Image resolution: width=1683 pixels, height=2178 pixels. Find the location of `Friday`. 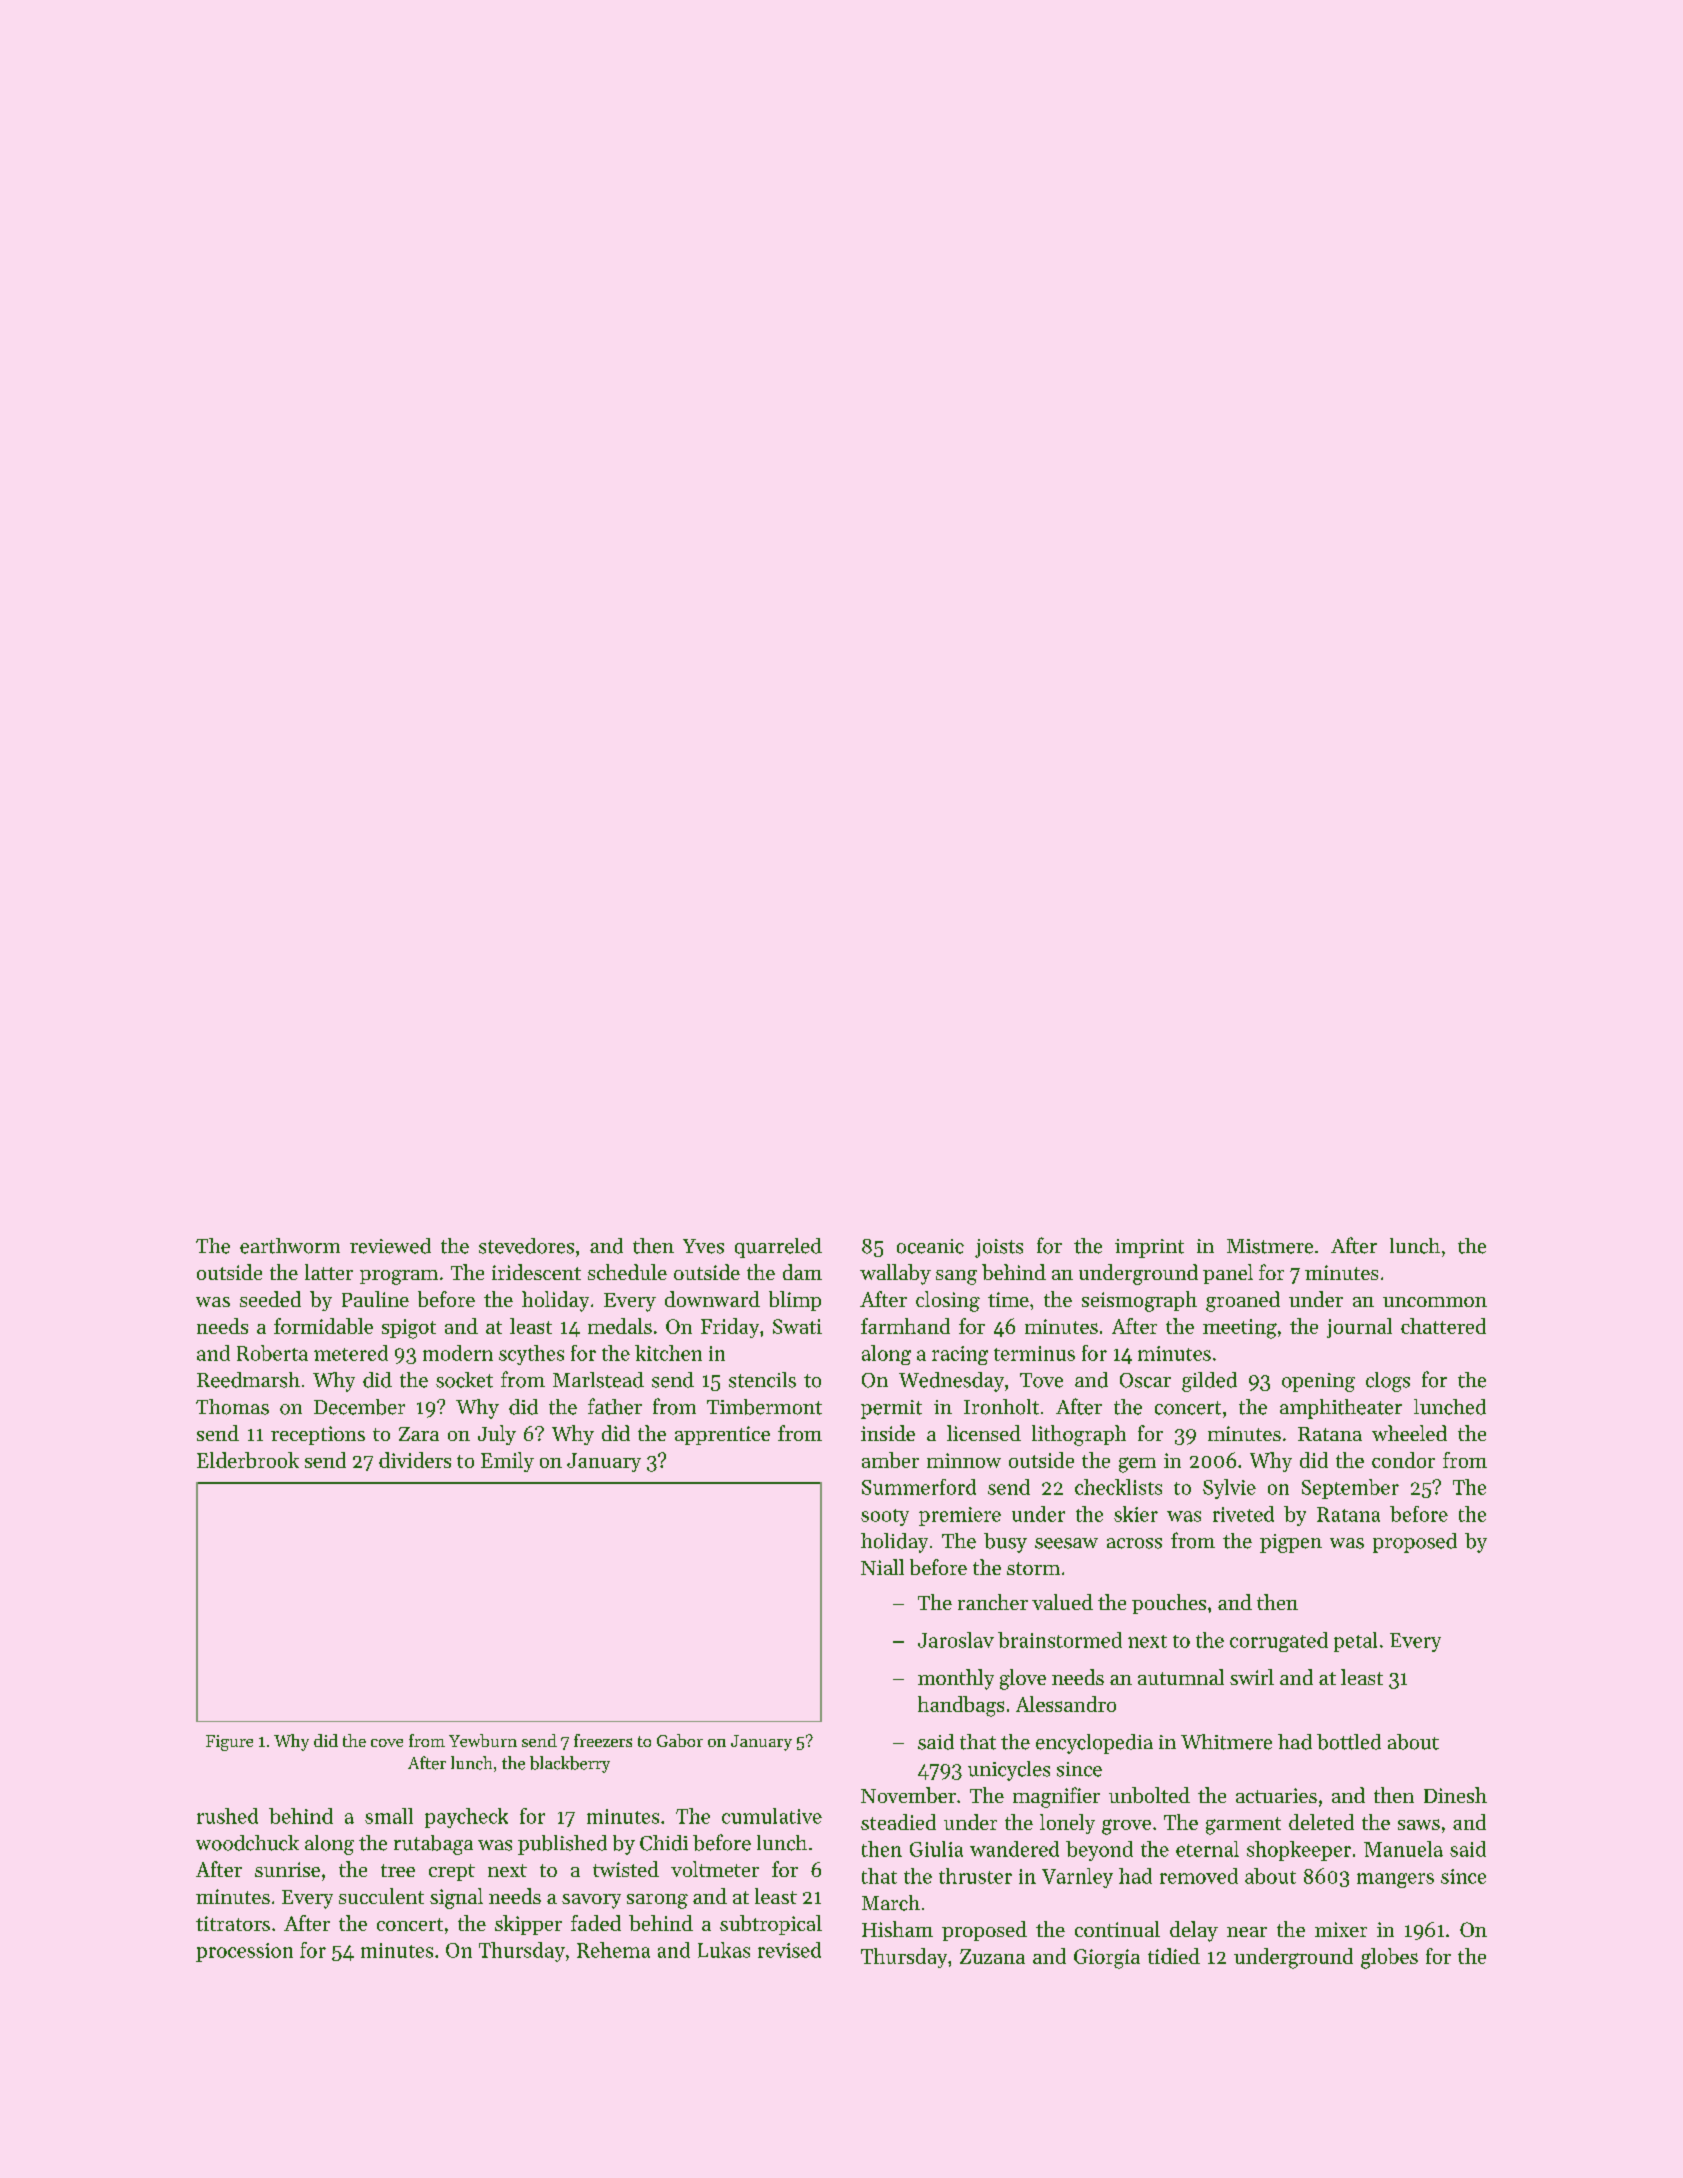

Friday is located at coordinates (730, 1328).
